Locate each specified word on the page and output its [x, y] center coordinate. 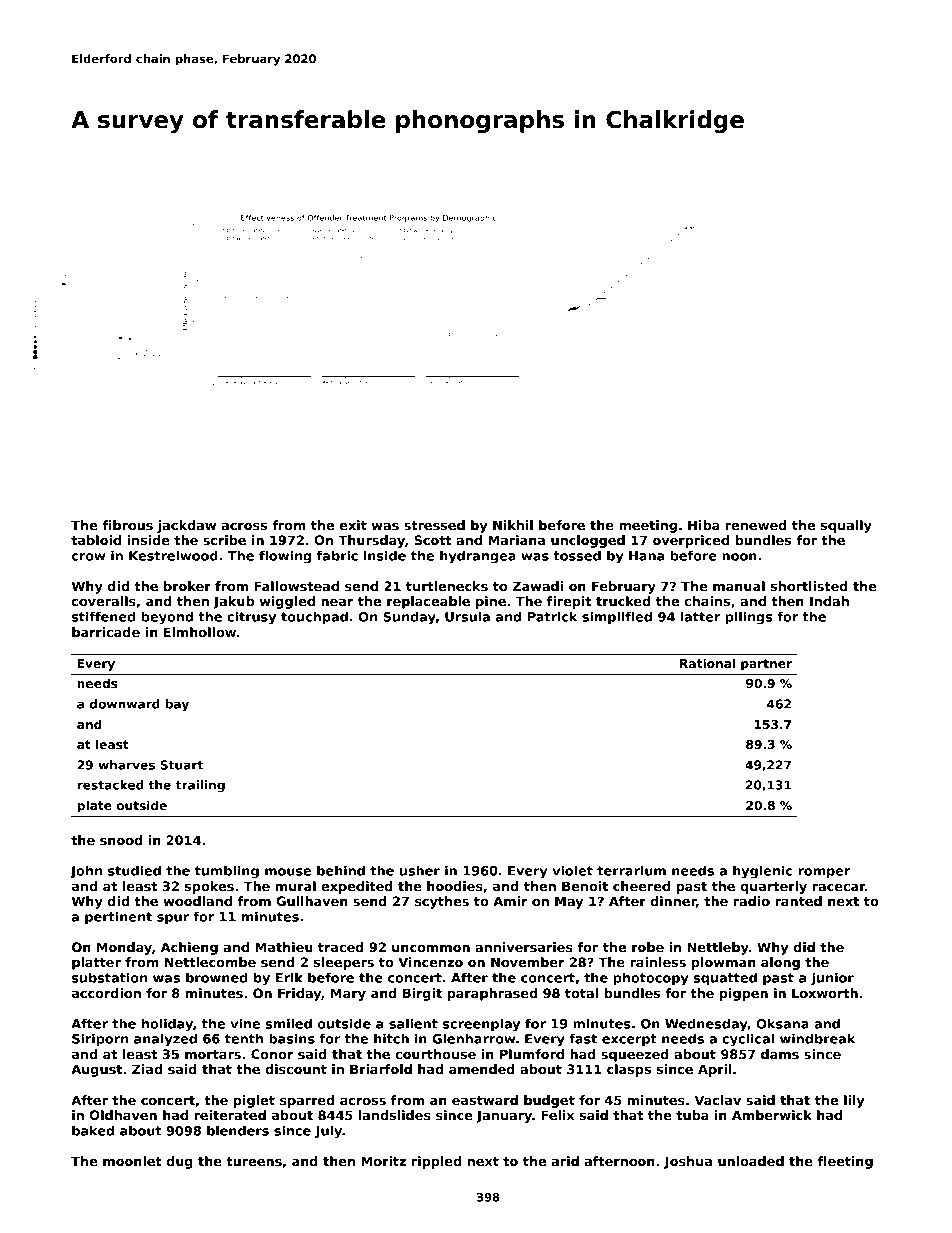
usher [420, 870]
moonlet [132, 1161]
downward [124, 704]
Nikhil [513, 525]
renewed [756, 525]
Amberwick [772, 1115]
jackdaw [186, 526]
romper [824, 873]
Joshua [688, 1162]
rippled [436, 1162]
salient [413, 1023]
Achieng [189, 948]
